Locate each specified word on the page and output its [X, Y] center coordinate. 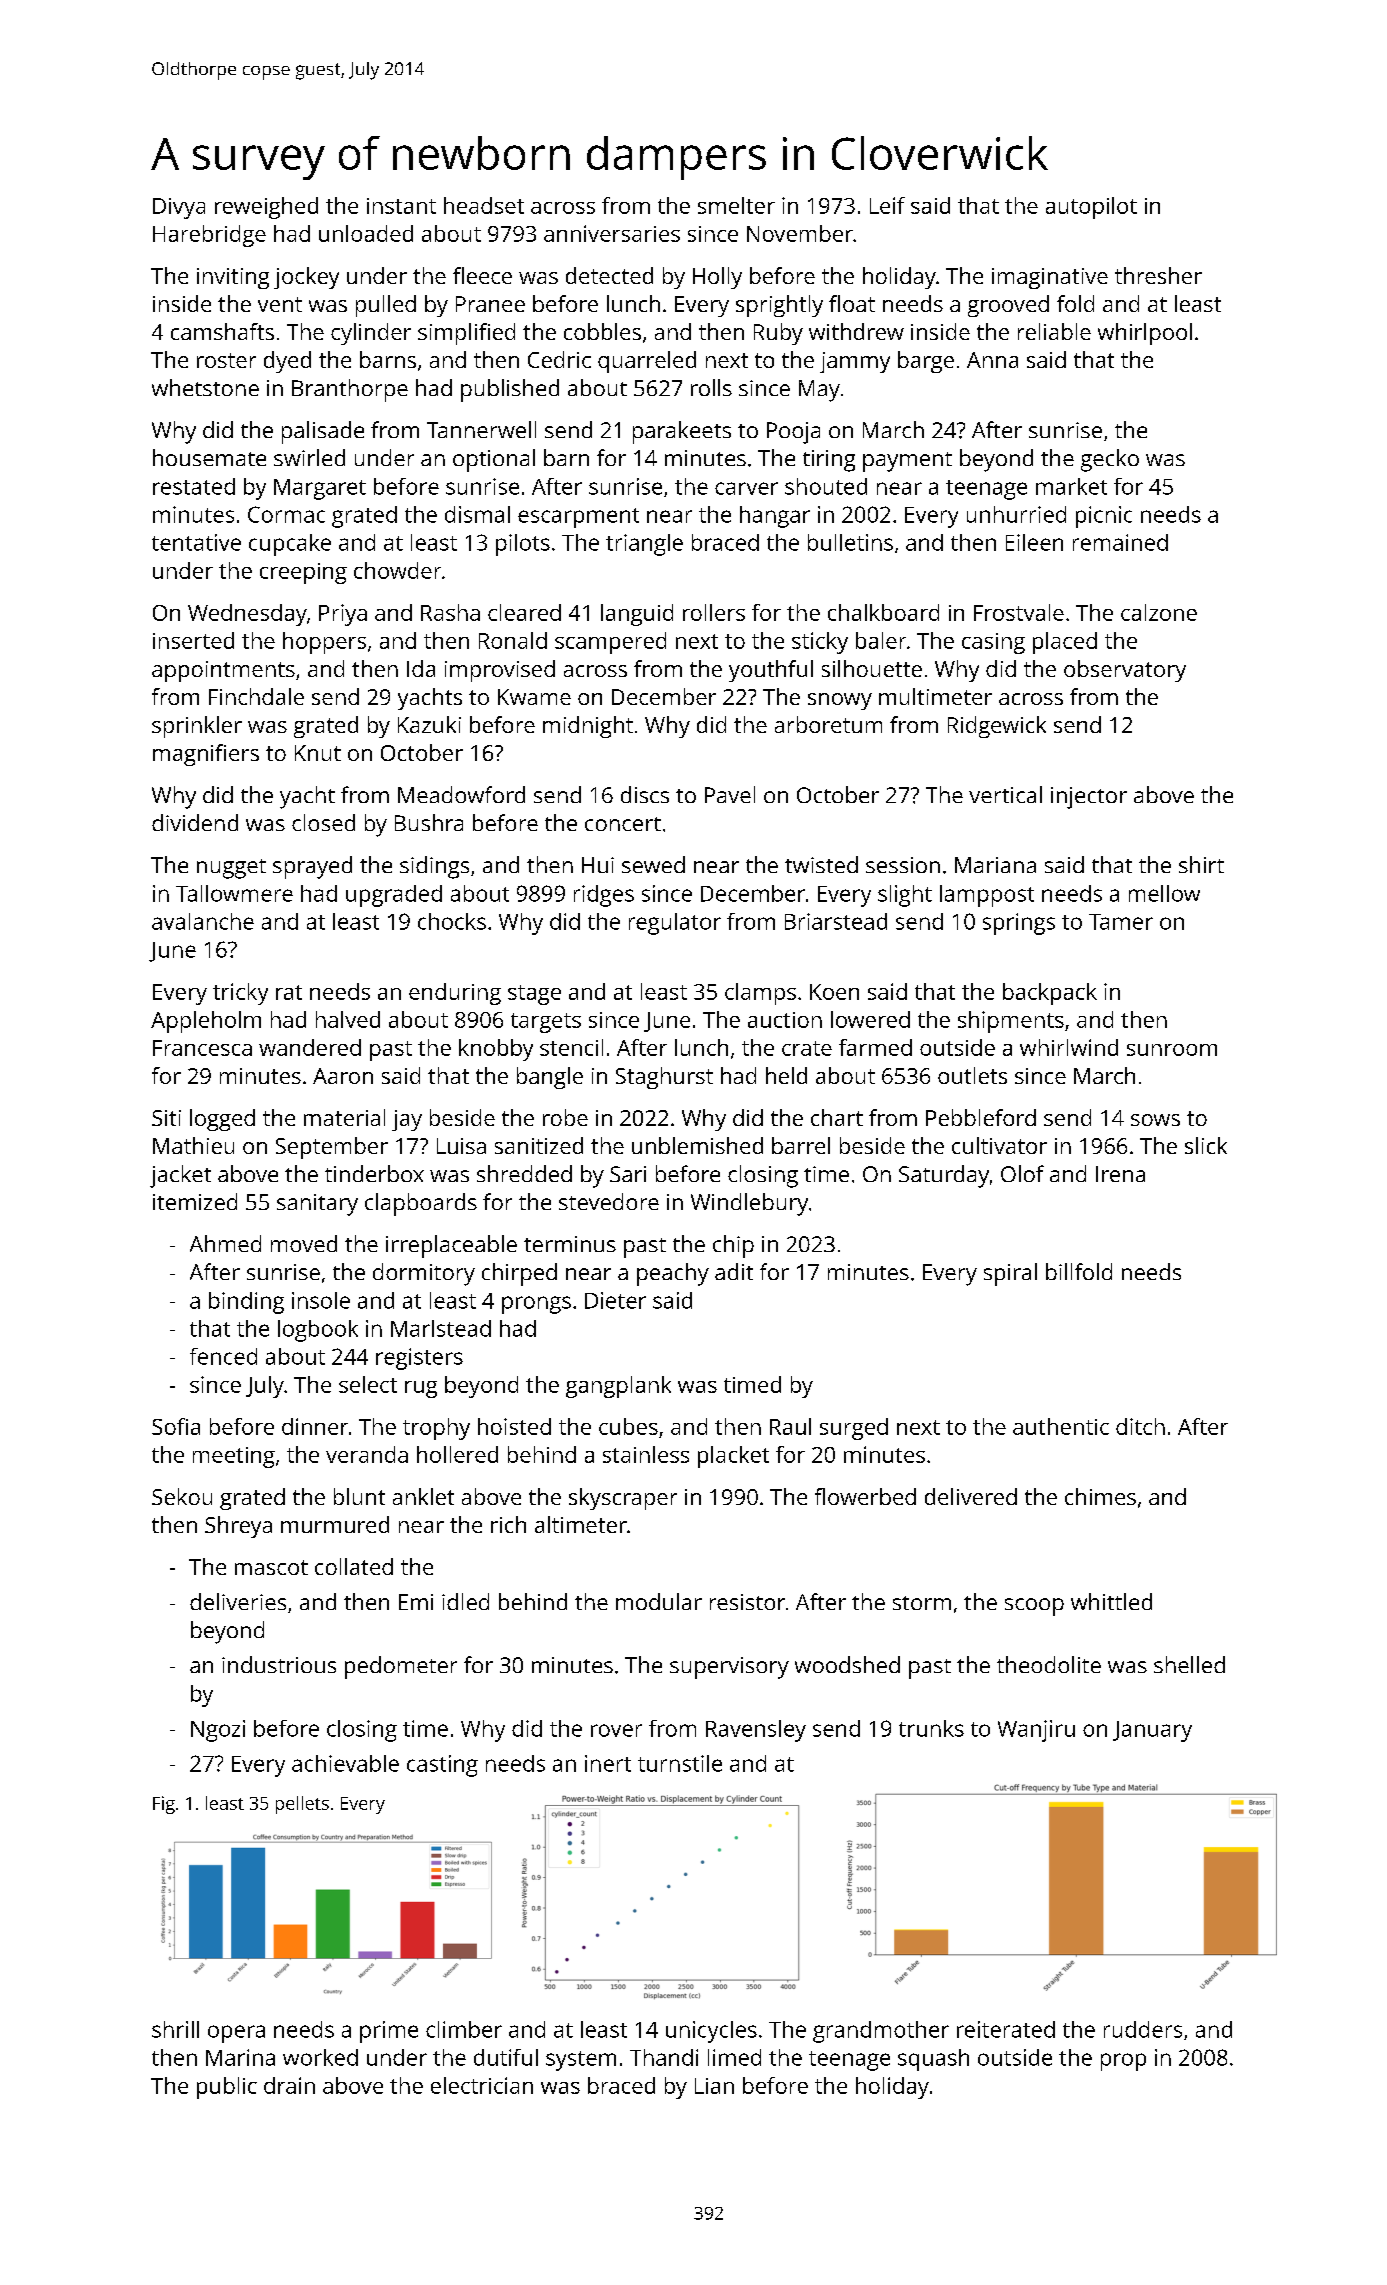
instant [401, 206]
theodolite [1049, 1664]
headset [484, 205]
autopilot [1091, 208]
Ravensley [756, 1731]
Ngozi [218, 1731]
